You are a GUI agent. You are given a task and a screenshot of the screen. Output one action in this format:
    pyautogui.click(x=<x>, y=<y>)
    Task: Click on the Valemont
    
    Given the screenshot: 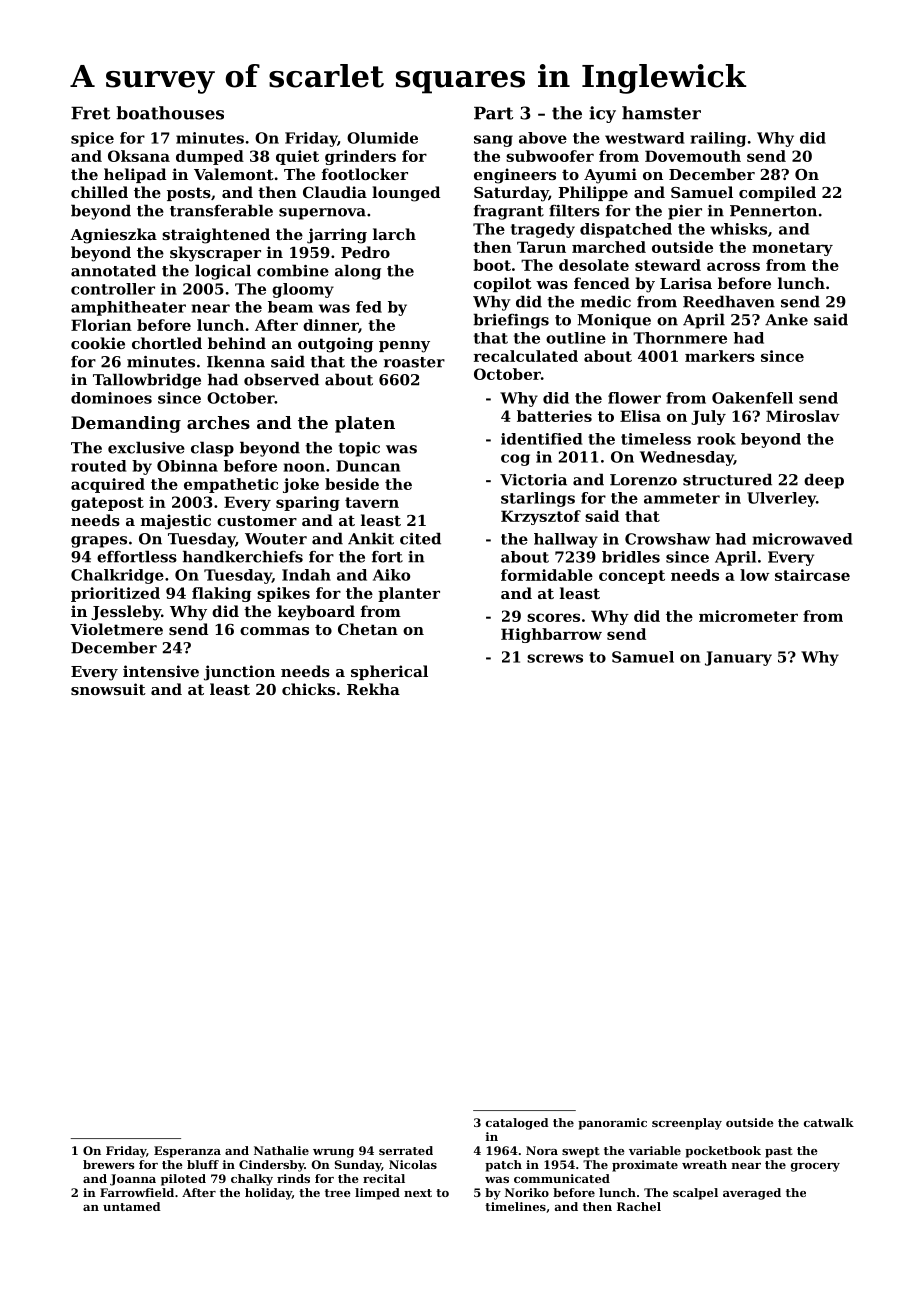 What is the action you would take?
    pyautogui.click(x=234, y=174)
